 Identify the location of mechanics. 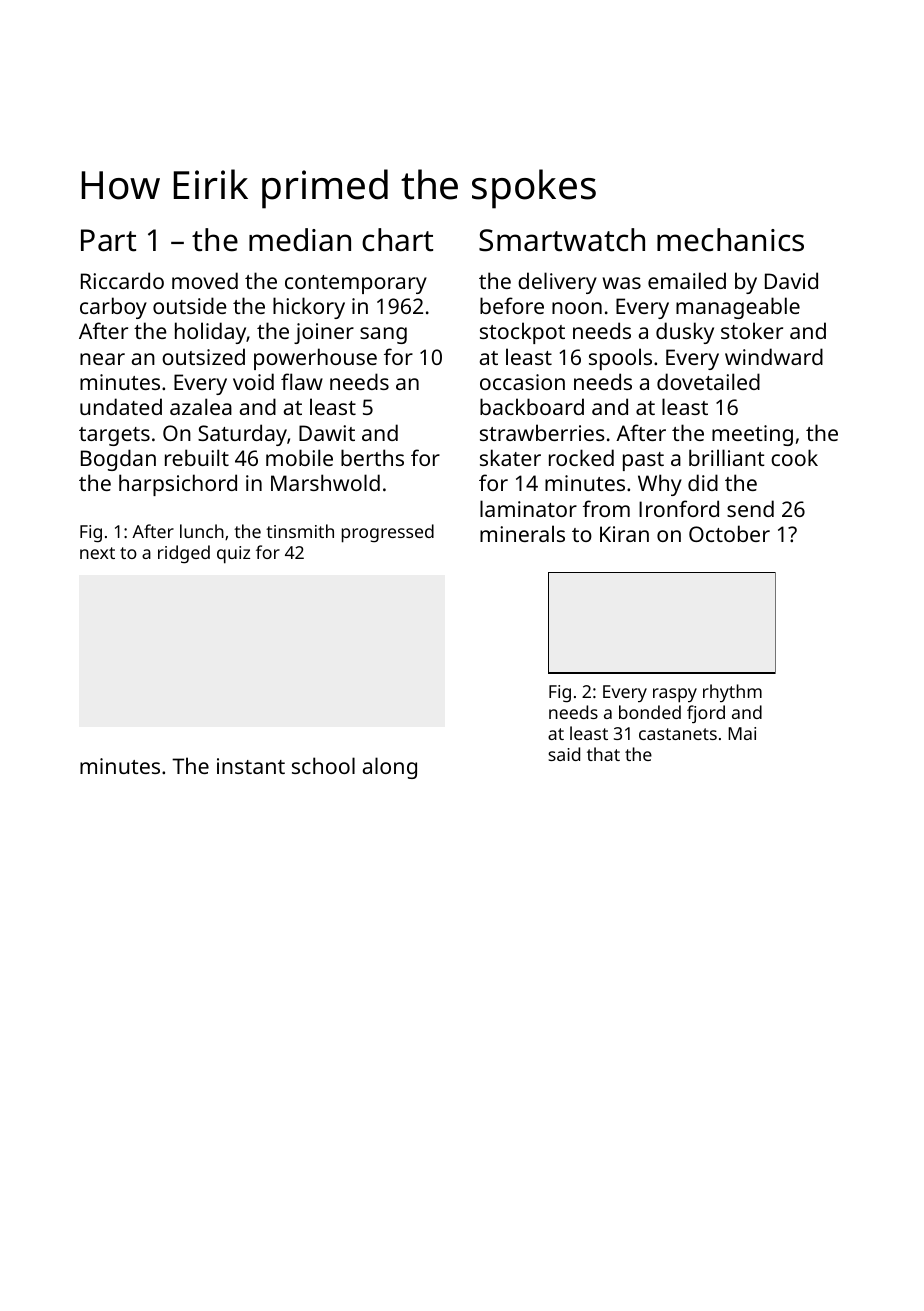
(730, 240).
